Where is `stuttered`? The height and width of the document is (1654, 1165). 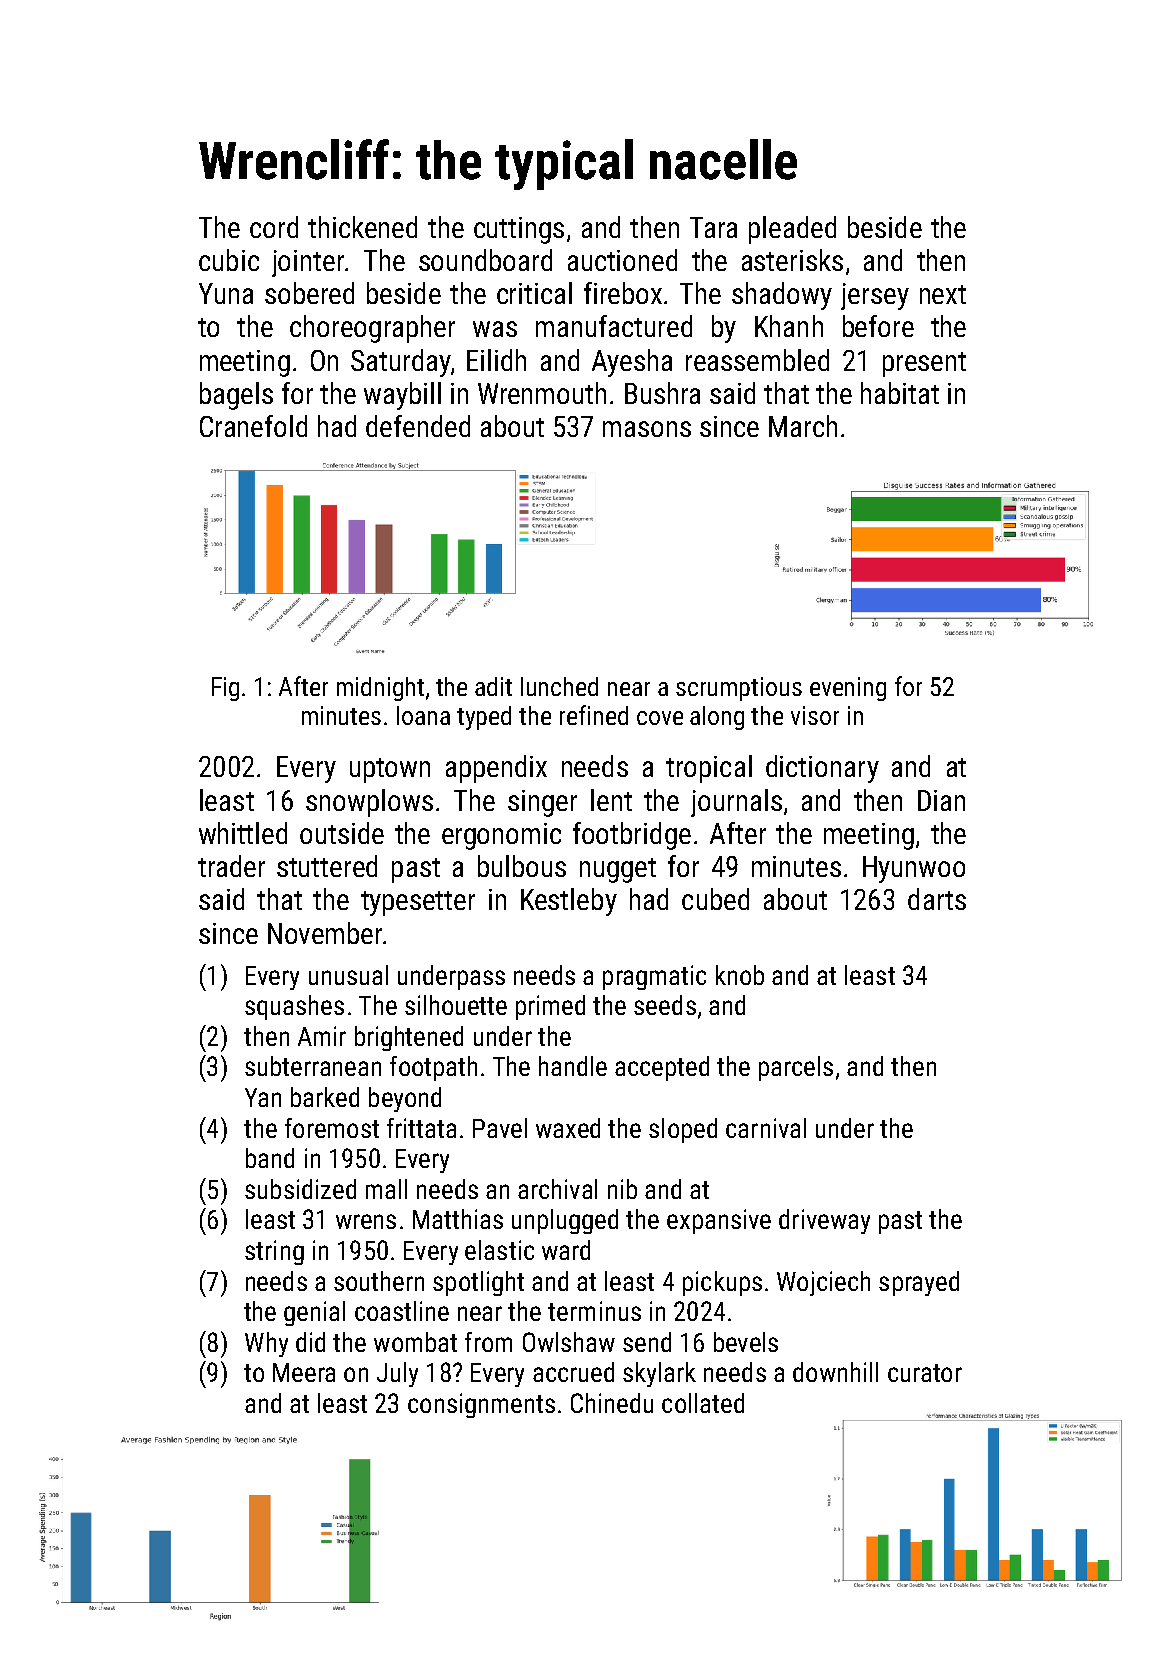 stuttered is located at coordinates (327, 866).
